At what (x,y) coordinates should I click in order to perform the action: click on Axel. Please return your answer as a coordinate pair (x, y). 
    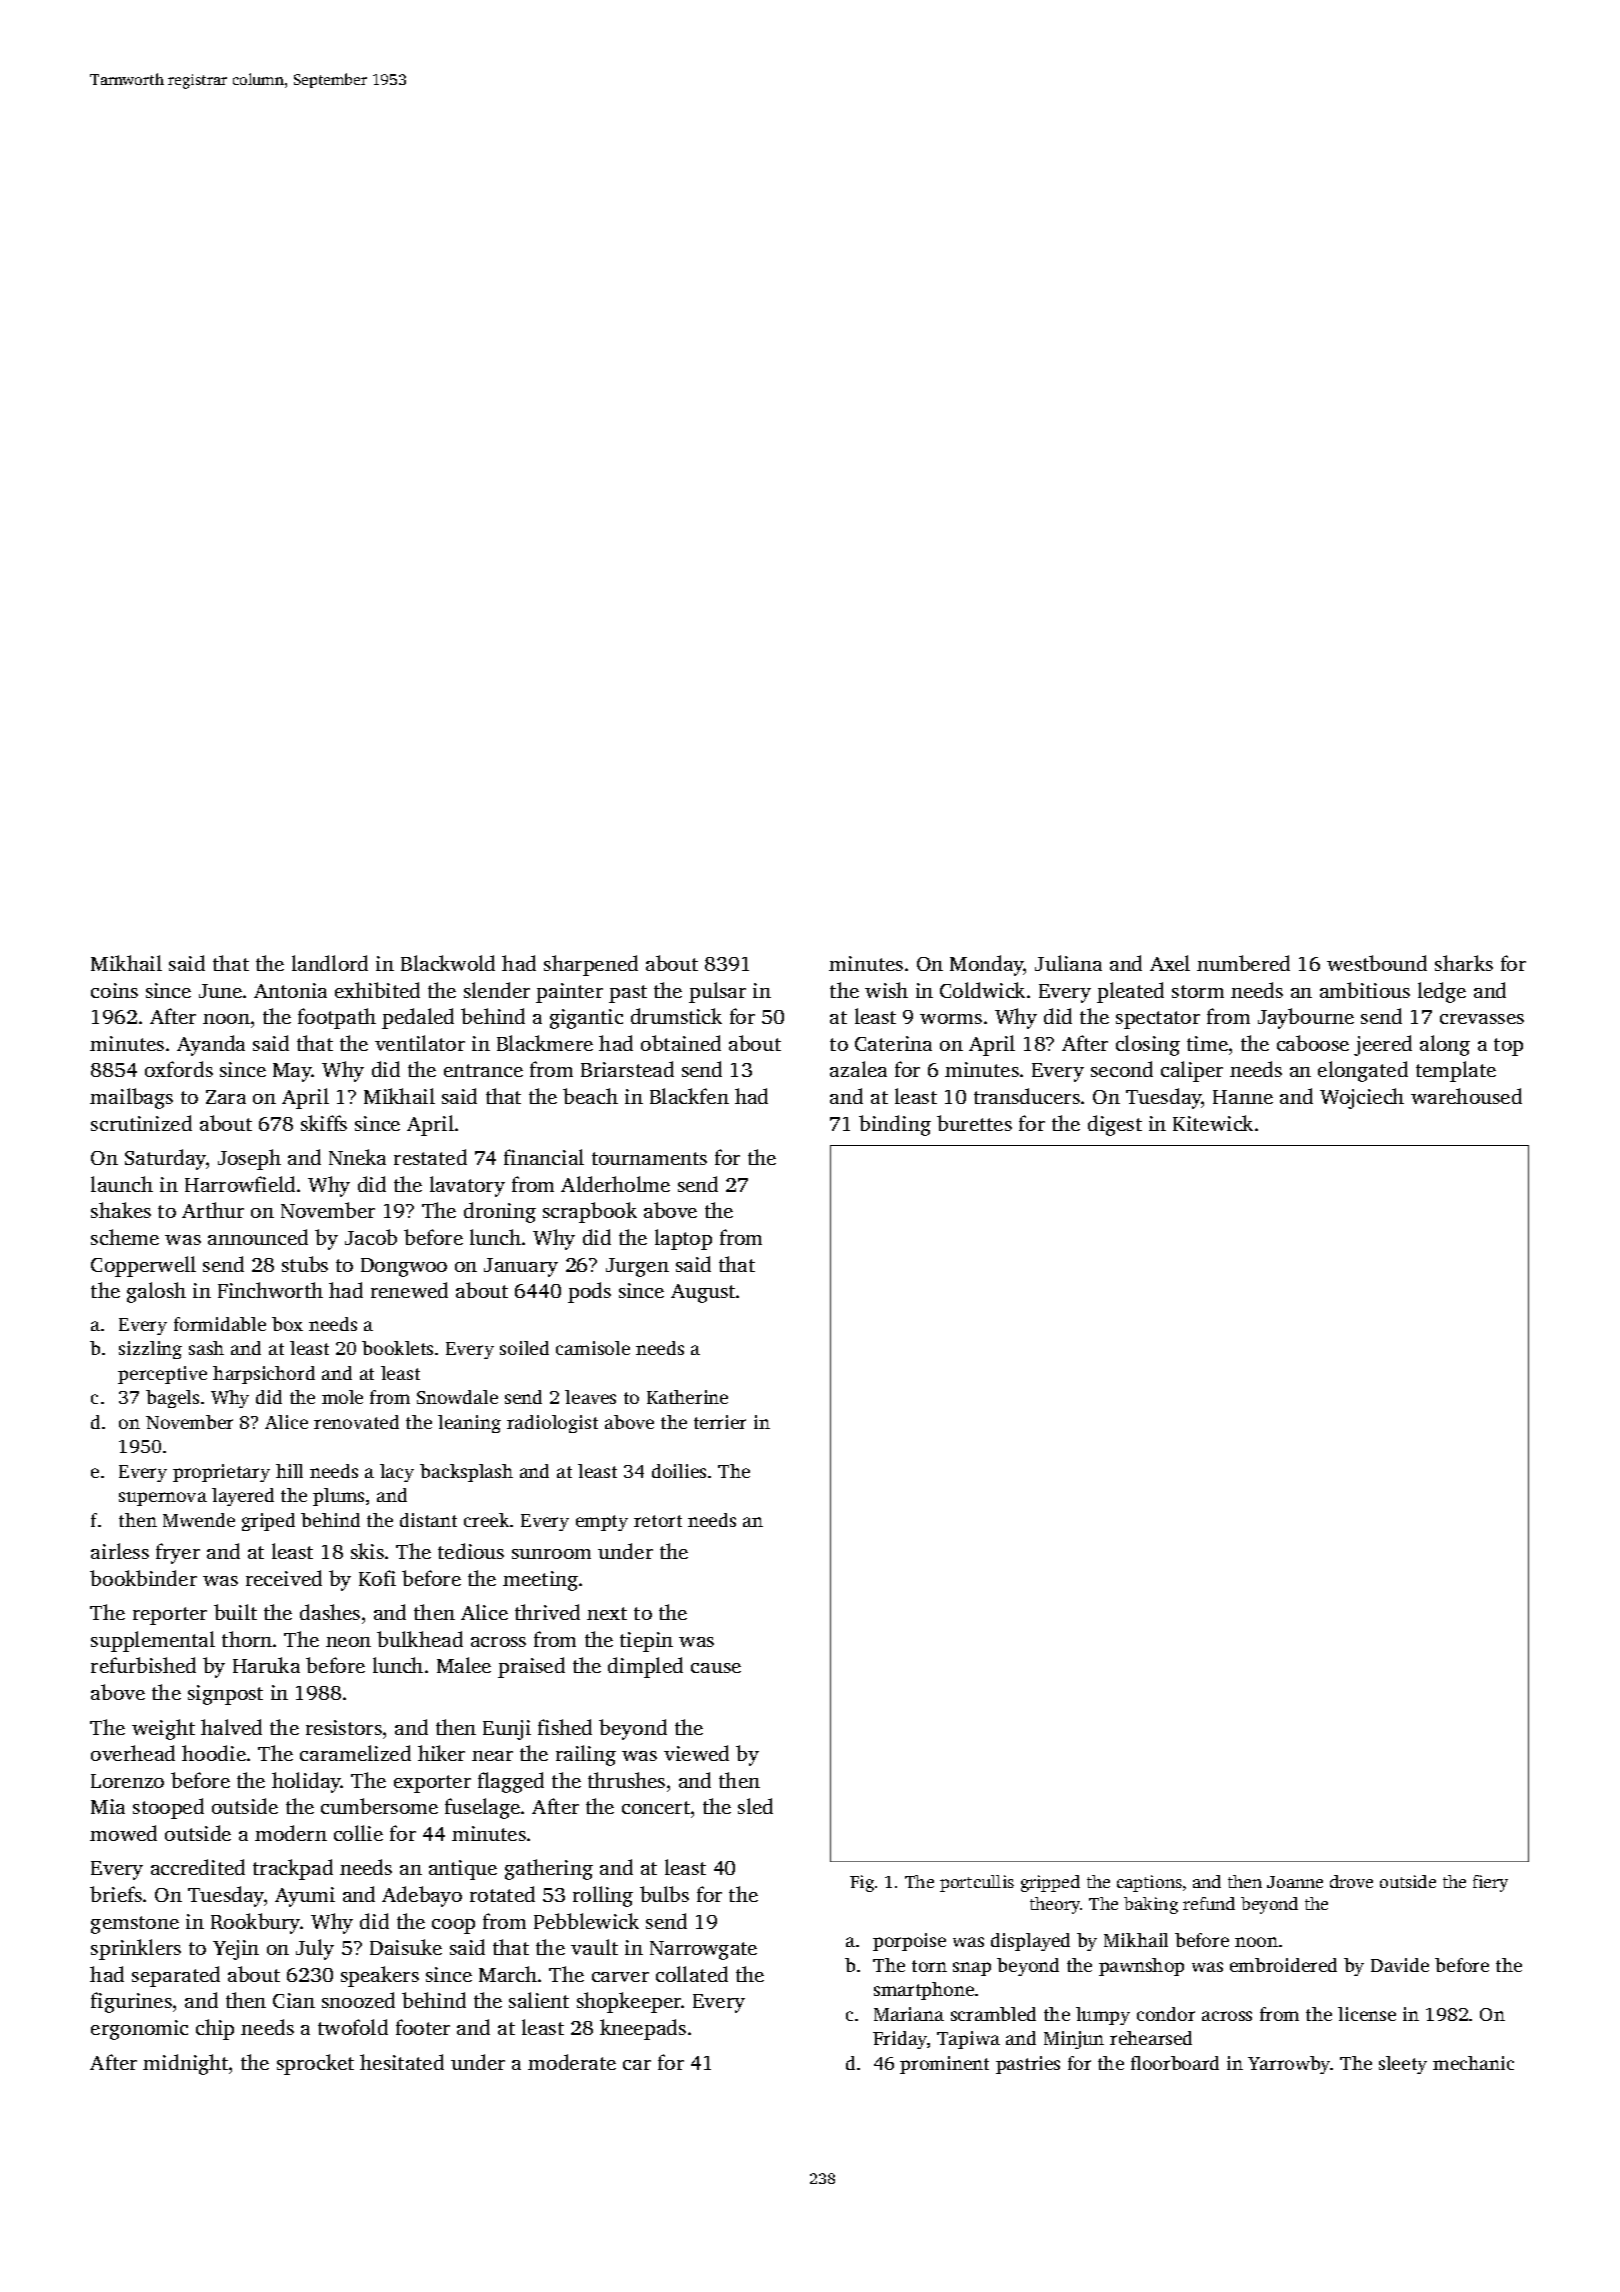
    Looking at the image, I should click on (1170, 963).
